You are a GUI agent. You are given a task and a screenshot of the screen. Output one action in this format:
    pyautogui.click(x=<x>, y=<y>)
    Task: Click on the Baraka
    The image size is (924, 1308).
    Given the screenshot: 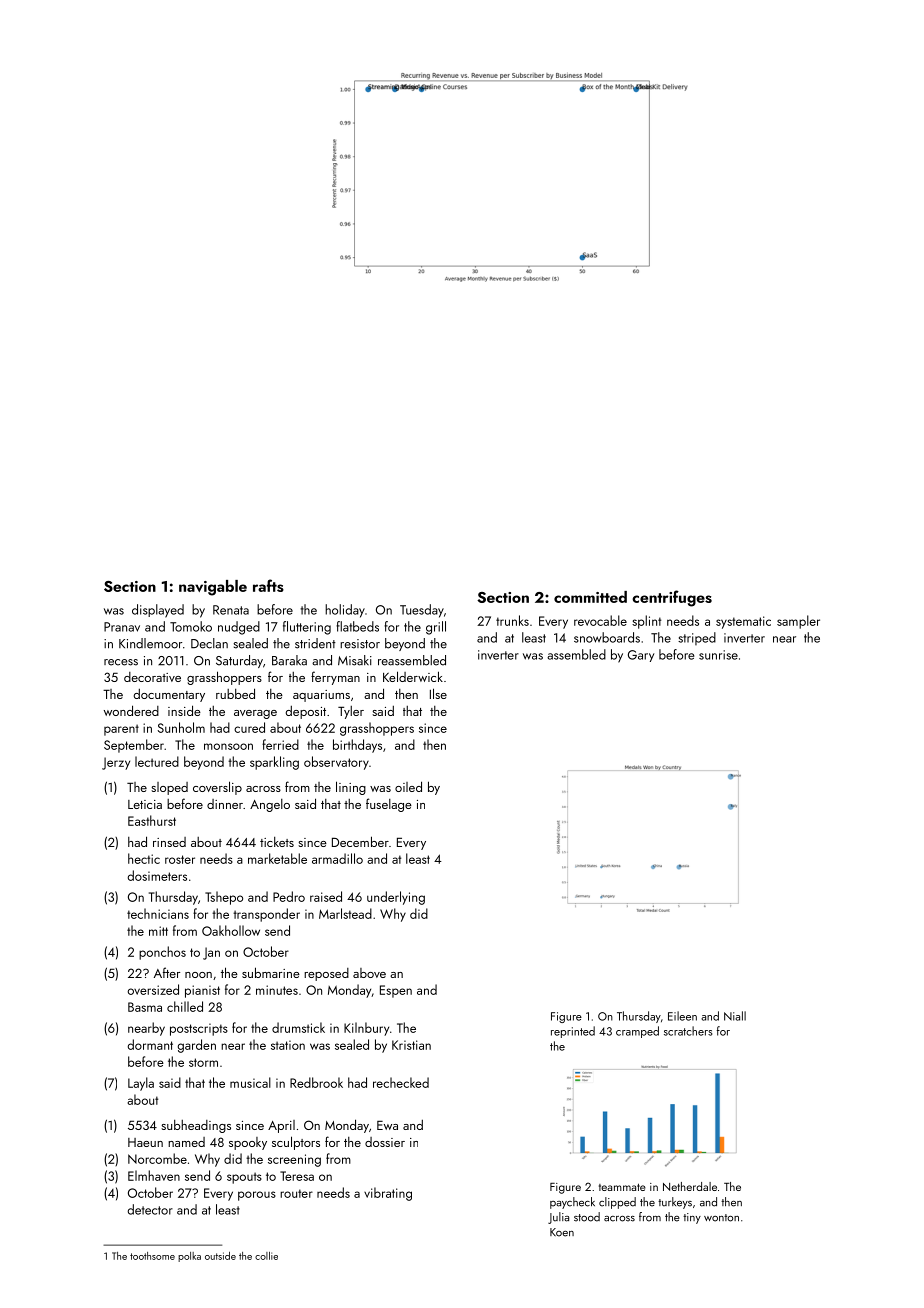 What is the action you would take?
    pyautogui.click(x=289, y=660)
